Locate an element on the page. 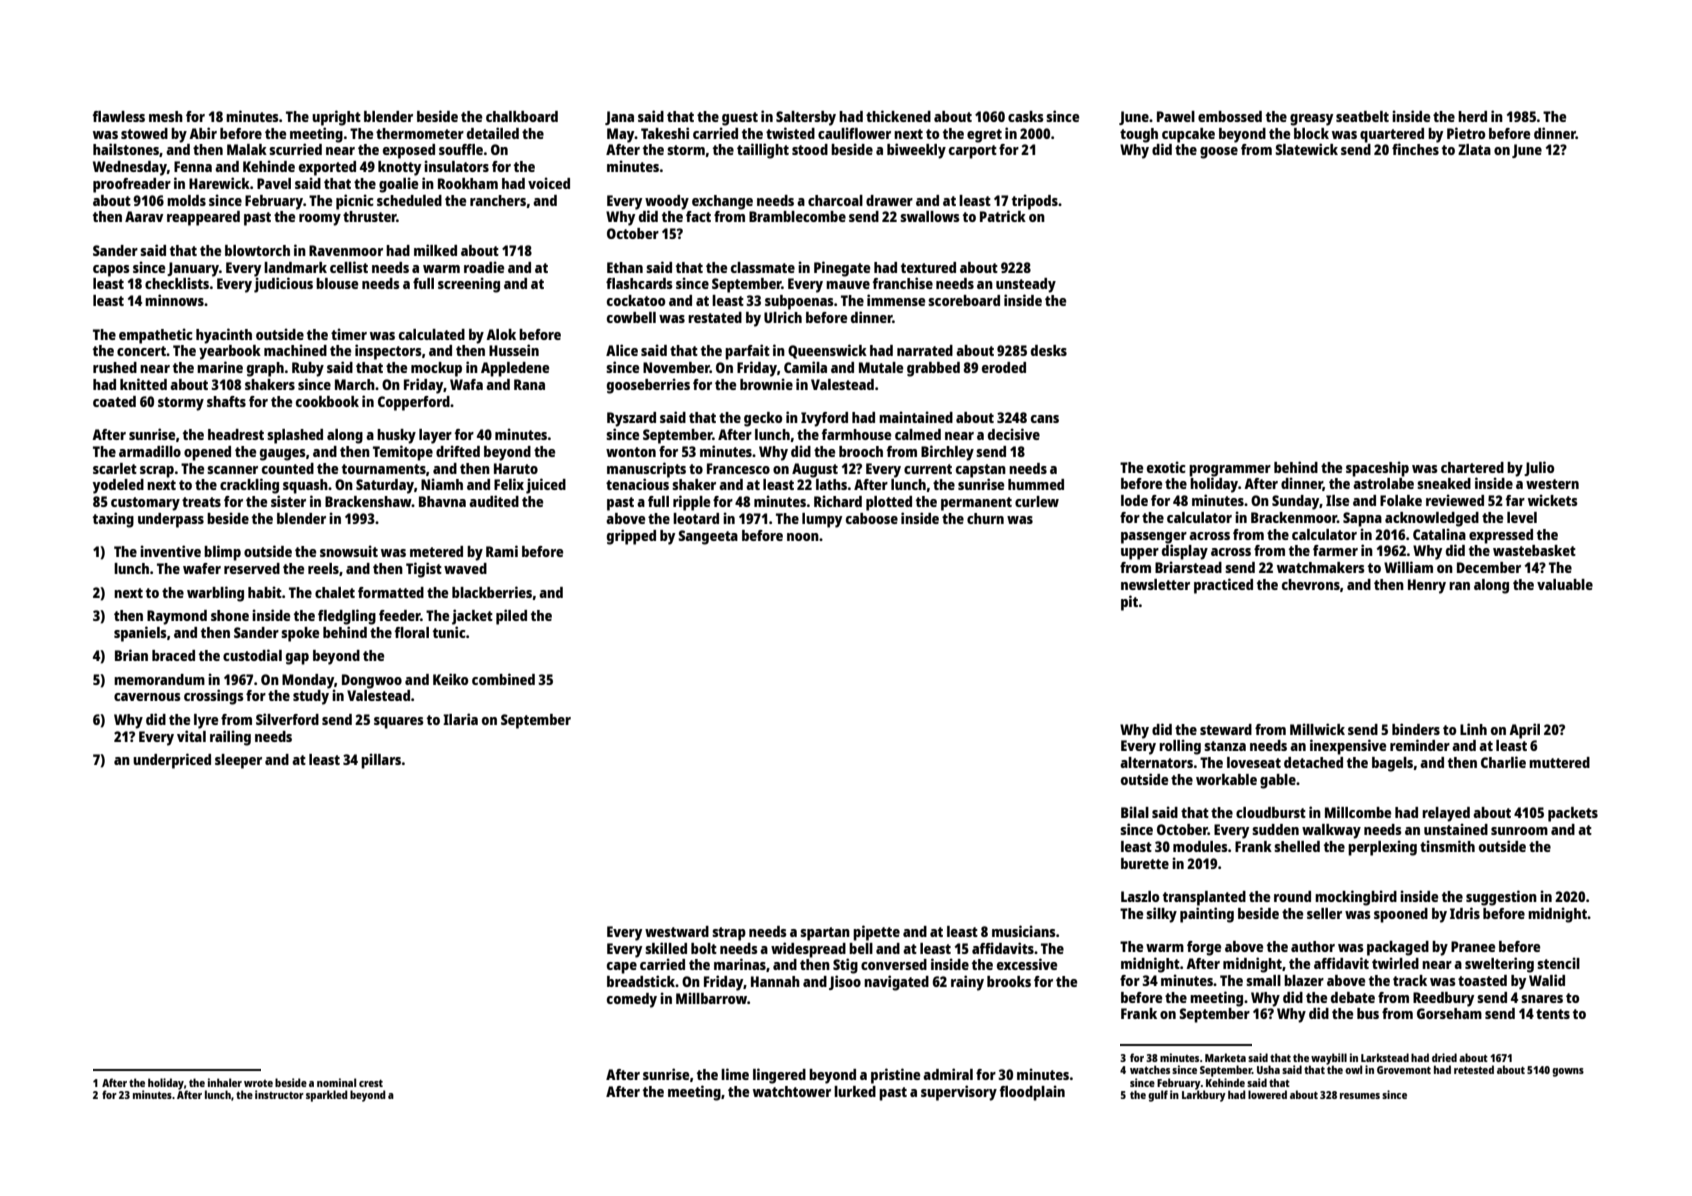 The height and width of the image is (1196, 1692). spartan is located at coordinates (825, 934).
